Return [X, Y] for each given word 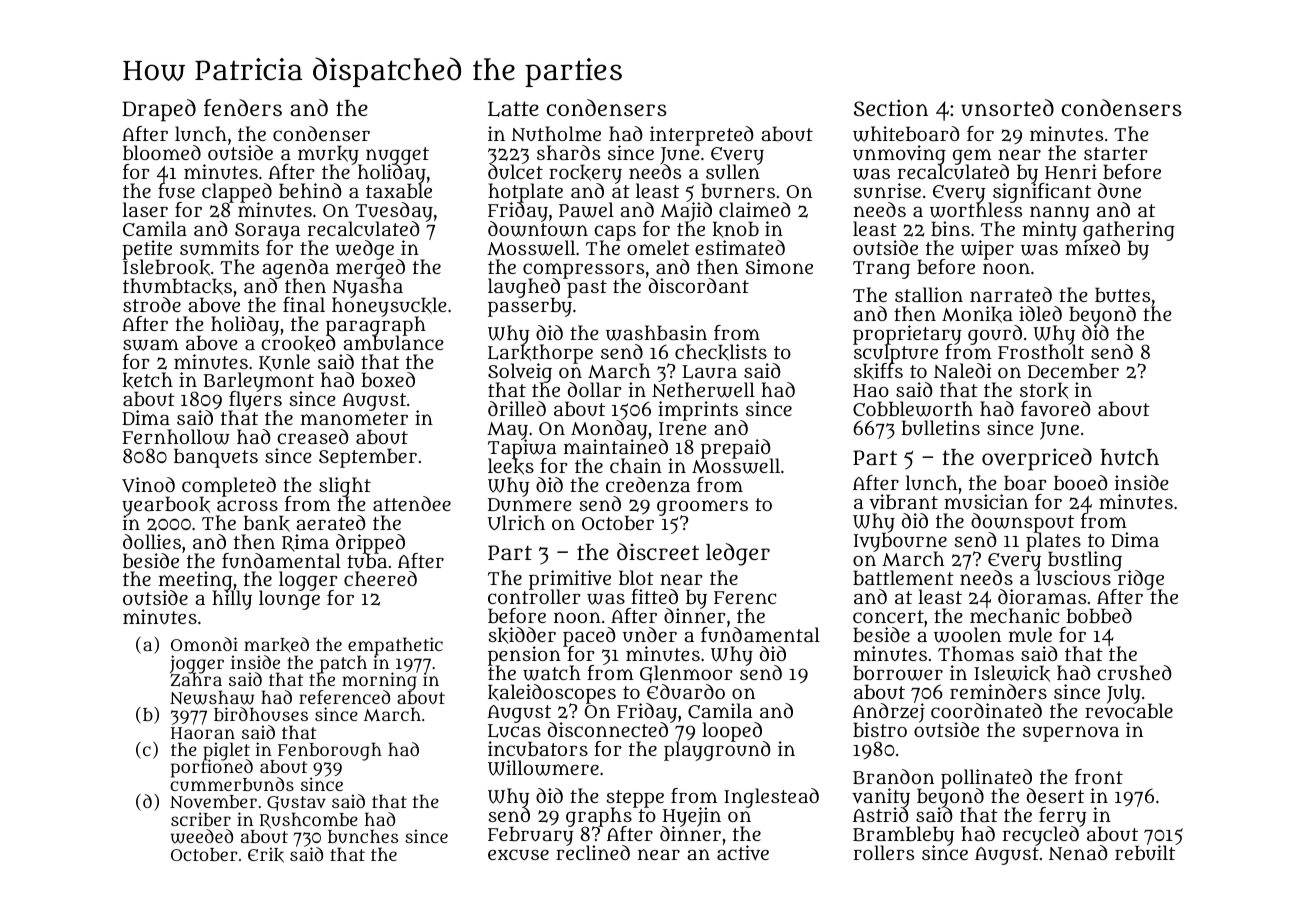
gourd [995, 335]
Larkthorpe [540, 354]
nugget [397, 156]
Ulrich [516, 522]
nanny [1059, 214]
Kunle [284, 362]
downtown [538, 229]
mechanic [1014, 616]
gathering [1129, 231]
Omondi [204, 644]
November [213, 801]
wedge [364, 250]
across [247, 505]
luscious [1073, 578]
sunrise [887, 190]
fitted [654, 596]
